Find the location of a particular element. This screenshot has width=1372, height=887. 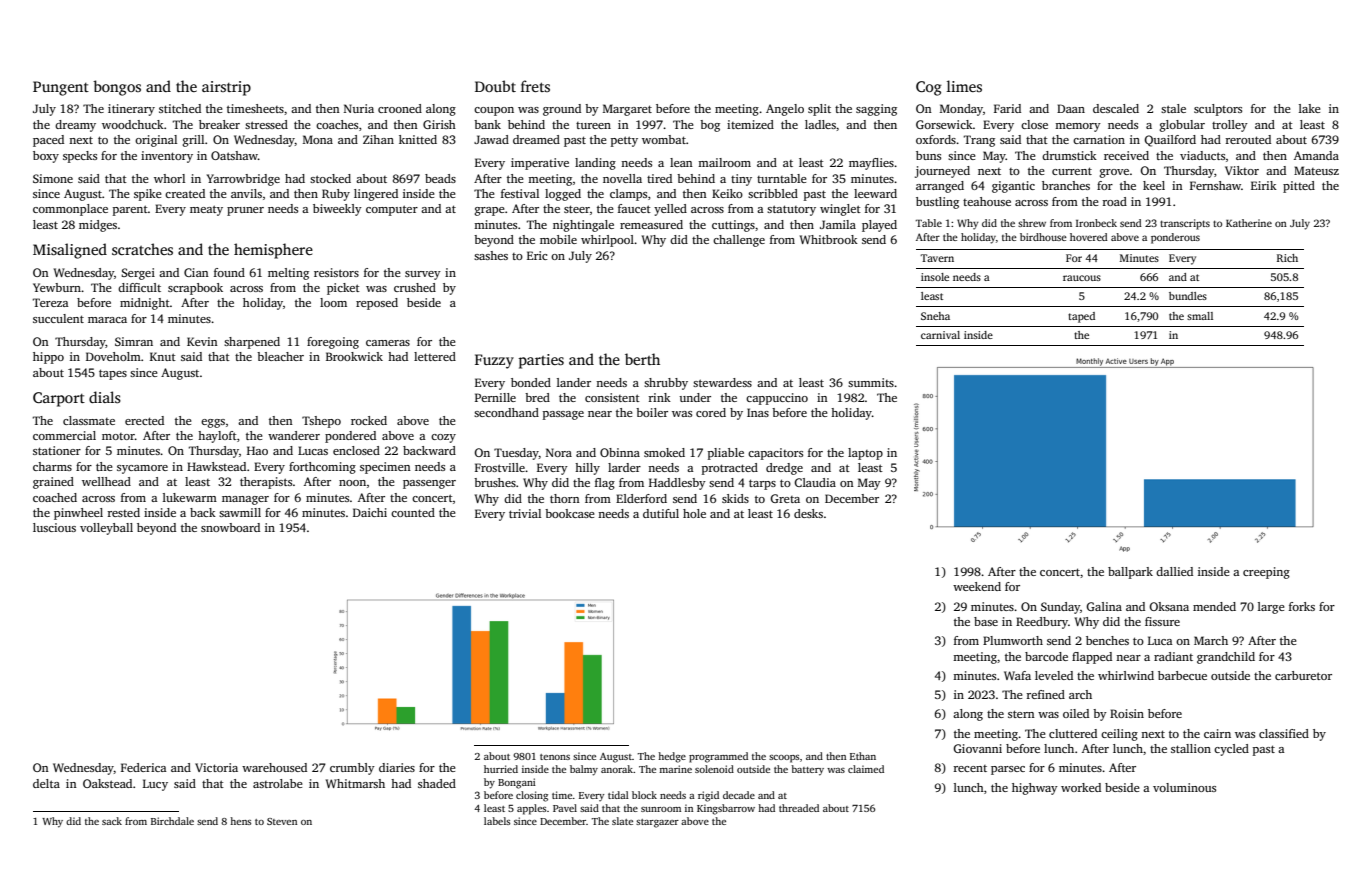

Steven is located at coordinates (282, 821).
